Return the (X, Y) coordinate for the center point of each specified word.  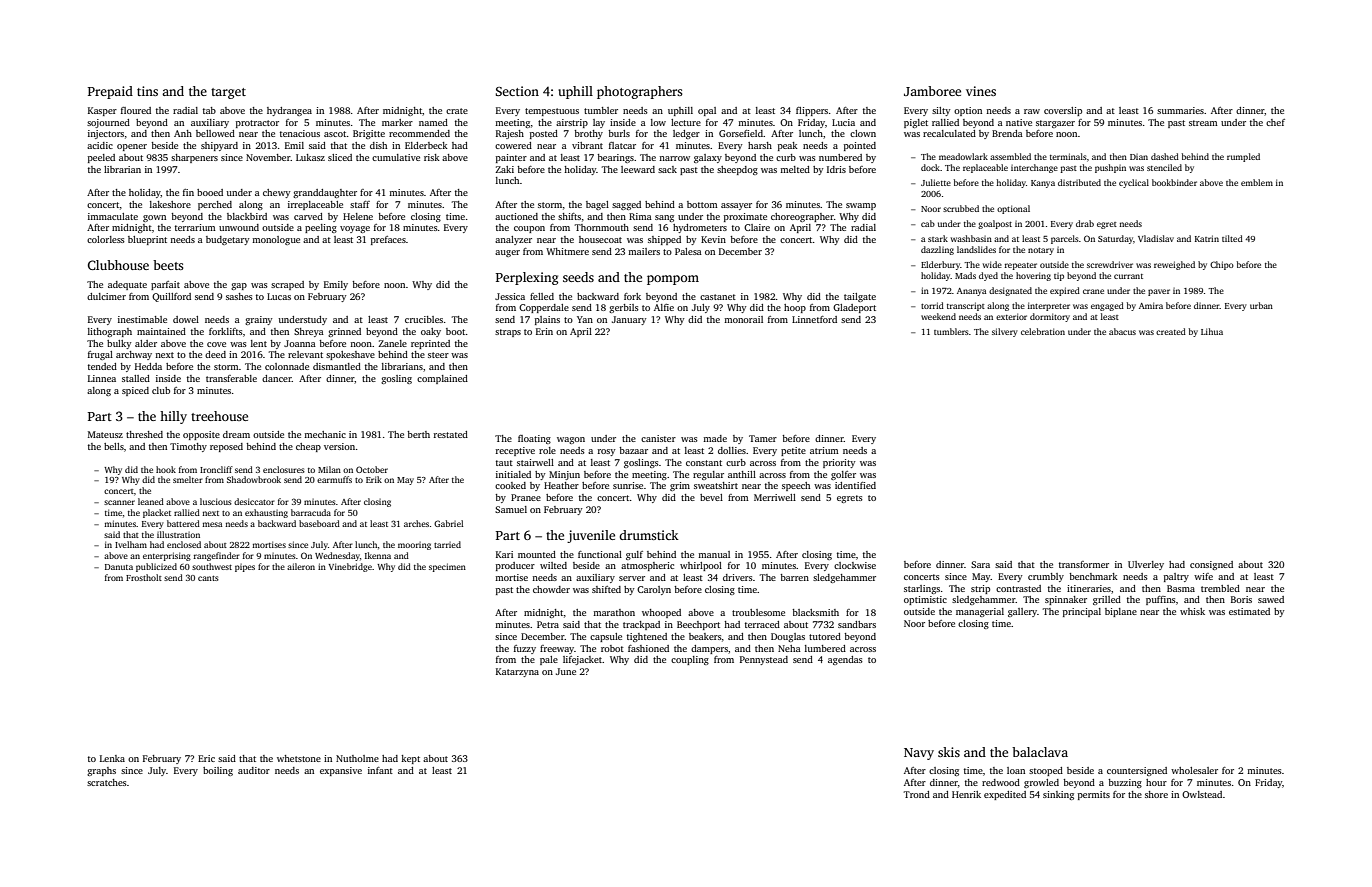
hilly (173, 417)
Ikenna (378, 555)
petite (793, 451)
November (268, 157)
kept (410, 759)
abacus (1122, 331)
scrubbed (961, 208)
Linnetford (814, 319)
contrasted (1018, 588)
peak (788, 146)
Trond (916, 794)
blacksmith (815, 612)
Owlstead (1202, 794)
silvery (1005, 332)
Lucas (279, 296)
